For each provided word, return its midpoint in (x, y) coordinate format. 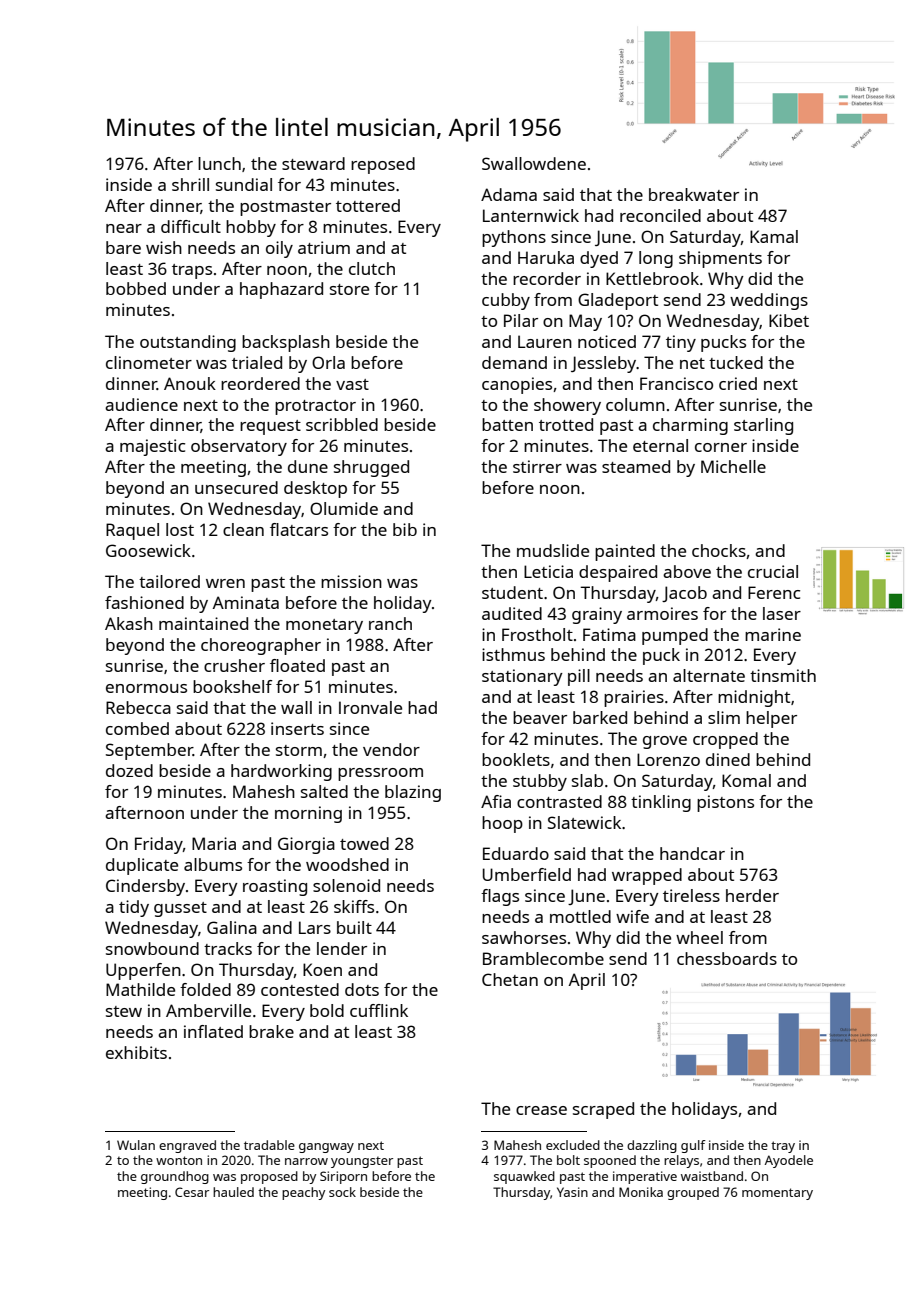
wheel (699, 937)
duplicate (142, 866)
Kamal (774, 236)
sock (342, 1192)
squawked (524, 1177)
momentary (777, 1194)
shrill (190, 184)
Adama (509, 194)
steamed (636, 466)
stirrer (537, 466)
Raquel (132, 531)
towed (364, 843)
